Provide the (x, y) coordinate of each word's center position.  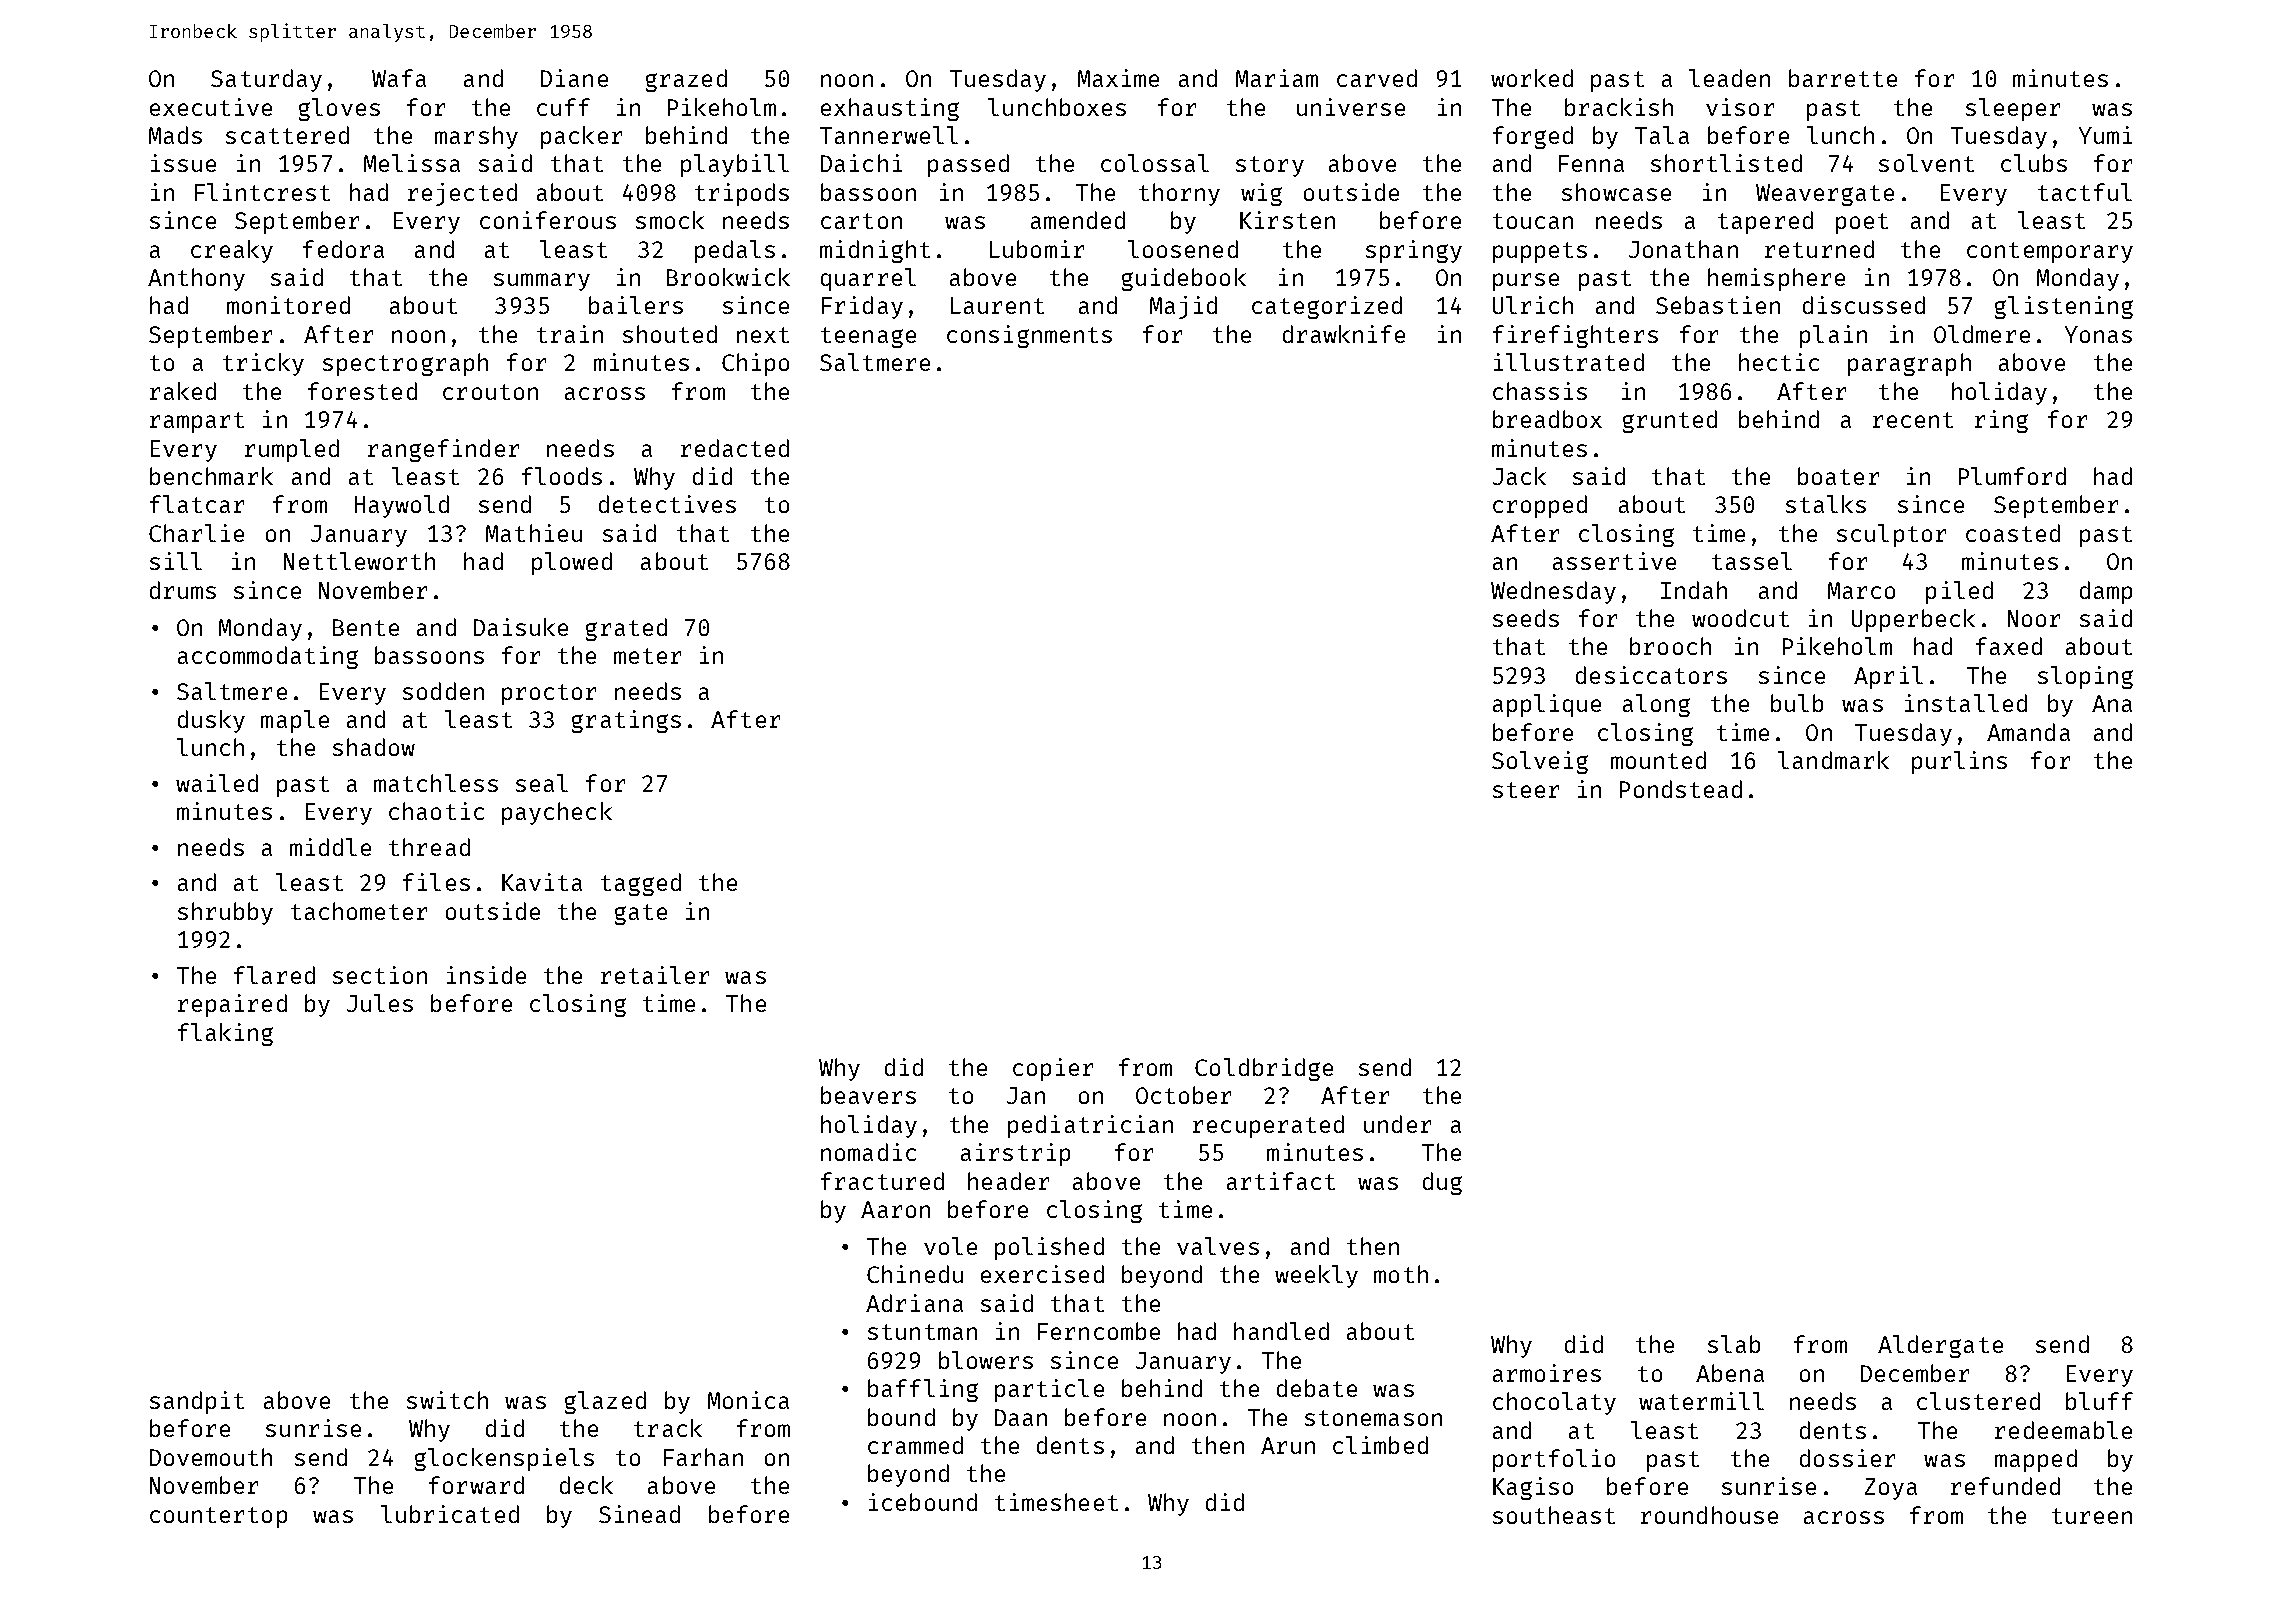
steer (1526, 790)
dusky (211, 721)
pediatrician (1090, 1126)
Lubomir (1037, 249)
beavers (868, 1095)
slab (1734, 1344)
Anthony (196, 279)
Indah (1694, 590)
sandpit (197, 1402)
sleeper (2013, 109)
